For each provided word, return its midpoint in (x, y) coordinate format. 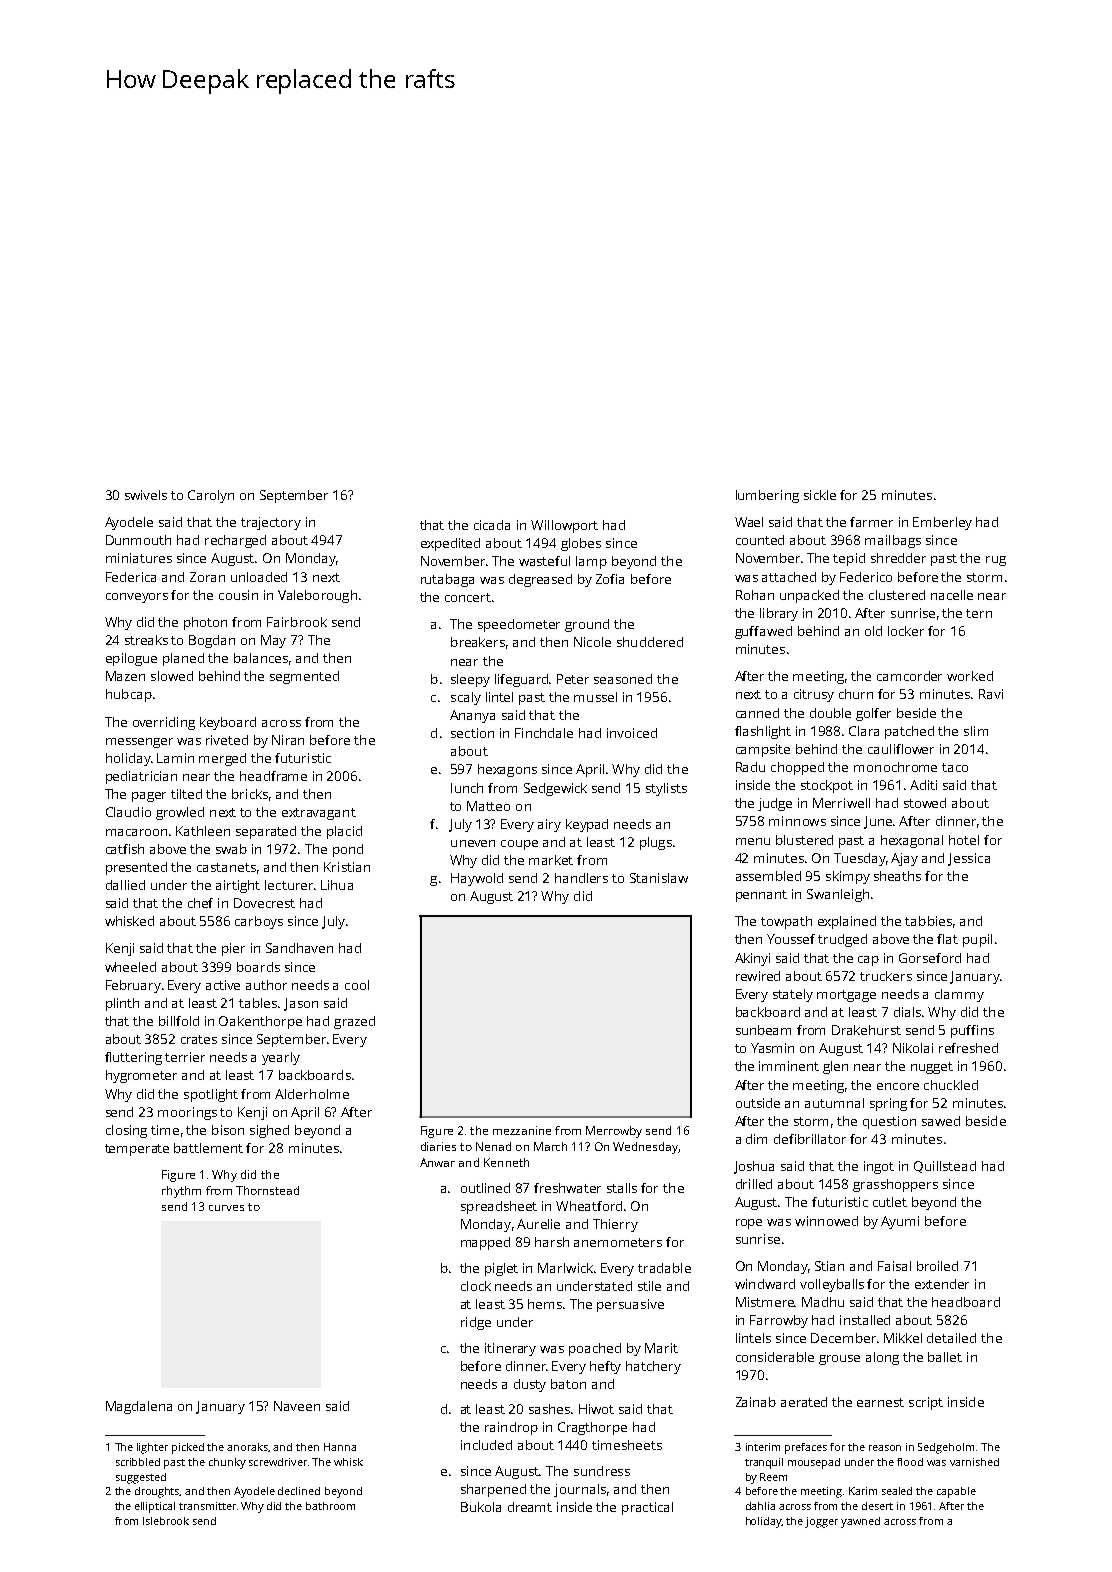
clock (476, 1286)
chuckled (951, 1085)
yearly (281, 1058)
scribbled (138, 1462)
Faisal (894, 1266)
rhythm (181, 1192)
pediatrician (141, 777)
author (266, 985)
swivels (146, 495)
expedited (450, 544)
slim (976, 731)
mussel (595, 697)
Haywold (477, 879)
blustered (804, 840)
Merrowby (614, 1132)
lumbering (767, 496)
